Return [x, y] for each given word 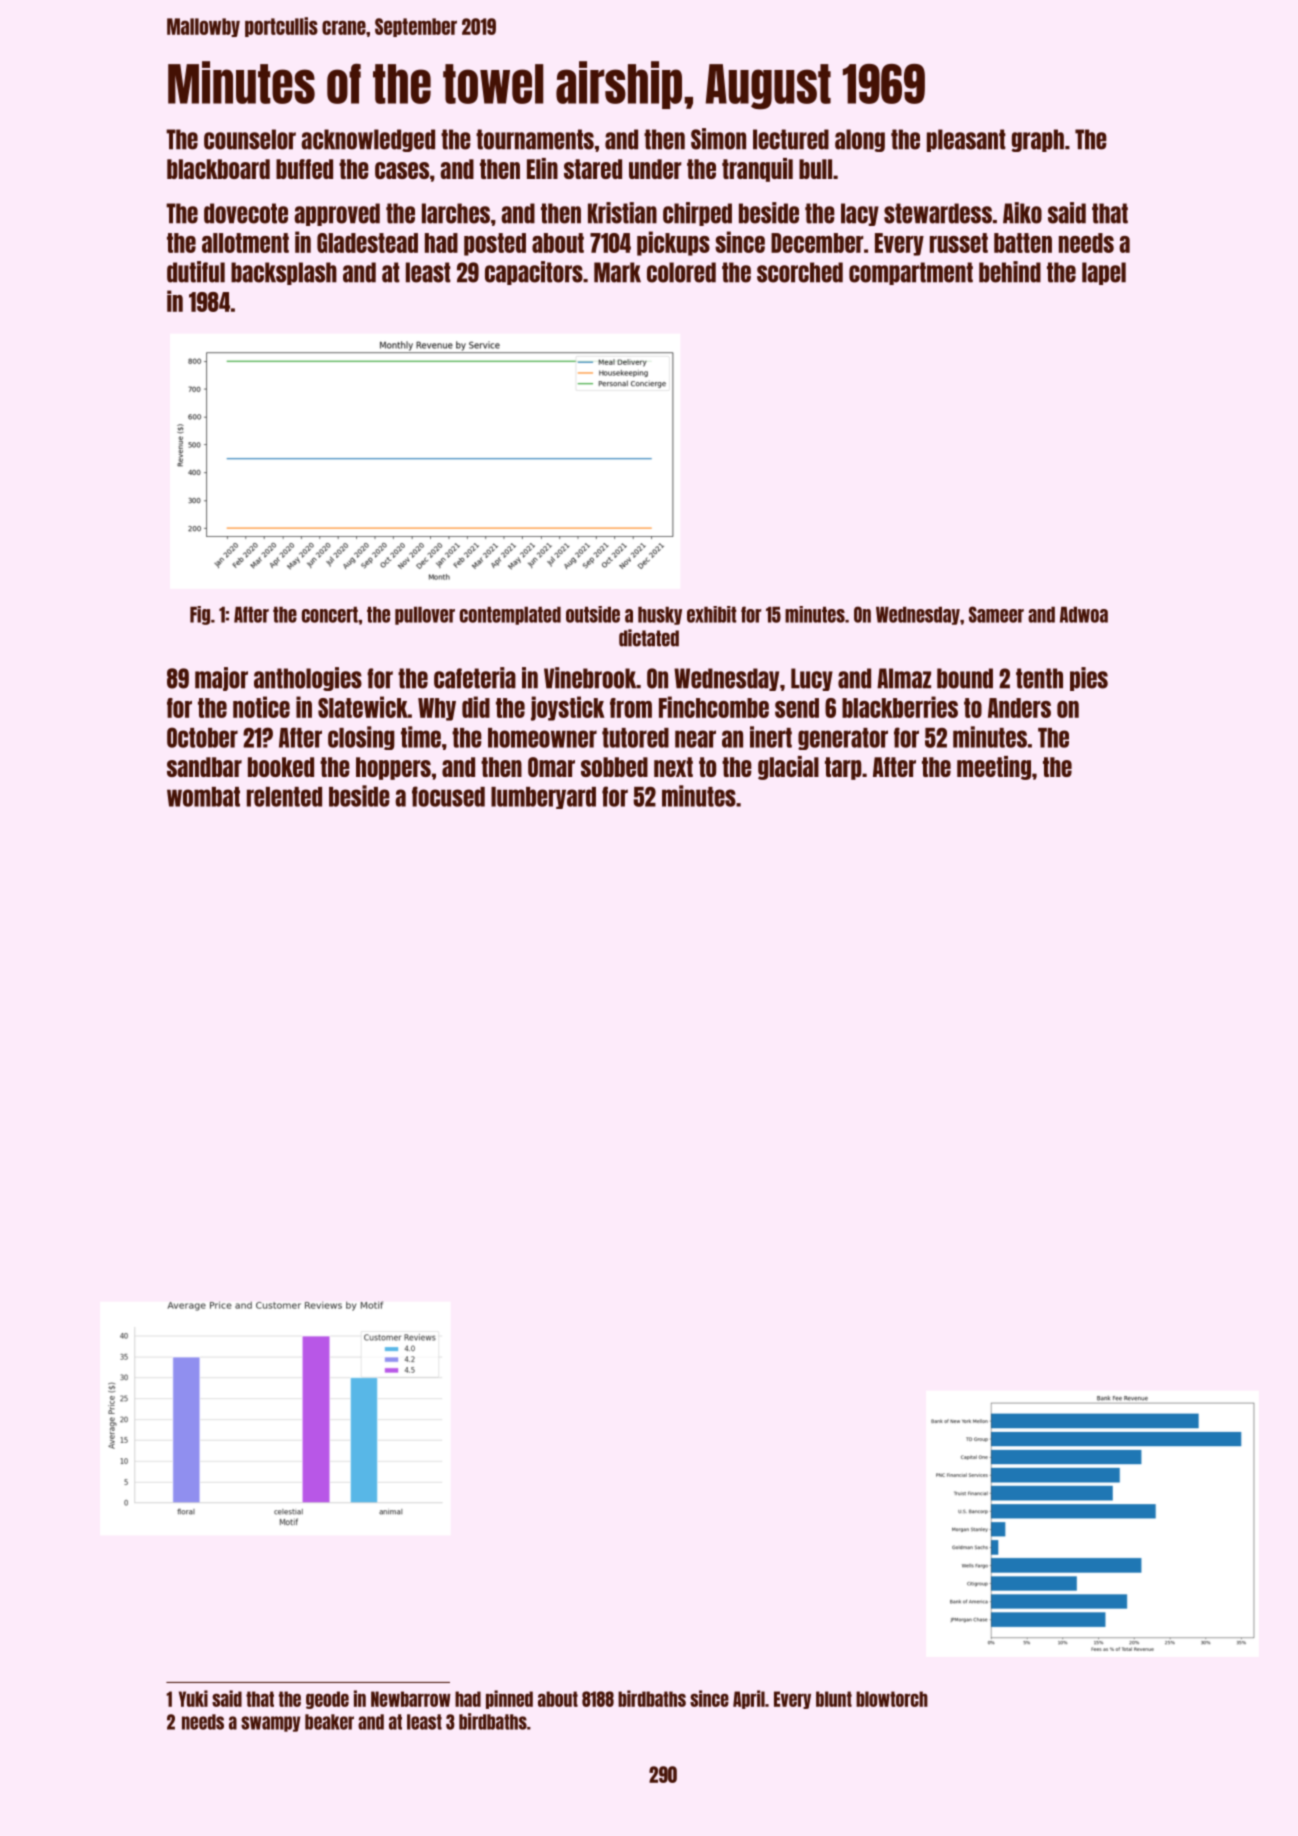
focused [448, 796]
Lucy [812, 679]
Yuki [193, 1698]
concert [330, 615]
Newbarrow [411, 1699]
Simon [718, 139]
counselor [250, 139]
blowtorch [892, 1699]
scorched [800, 272]
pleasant [966, 140]
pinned [509, 1699]
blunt [834, 1699]
